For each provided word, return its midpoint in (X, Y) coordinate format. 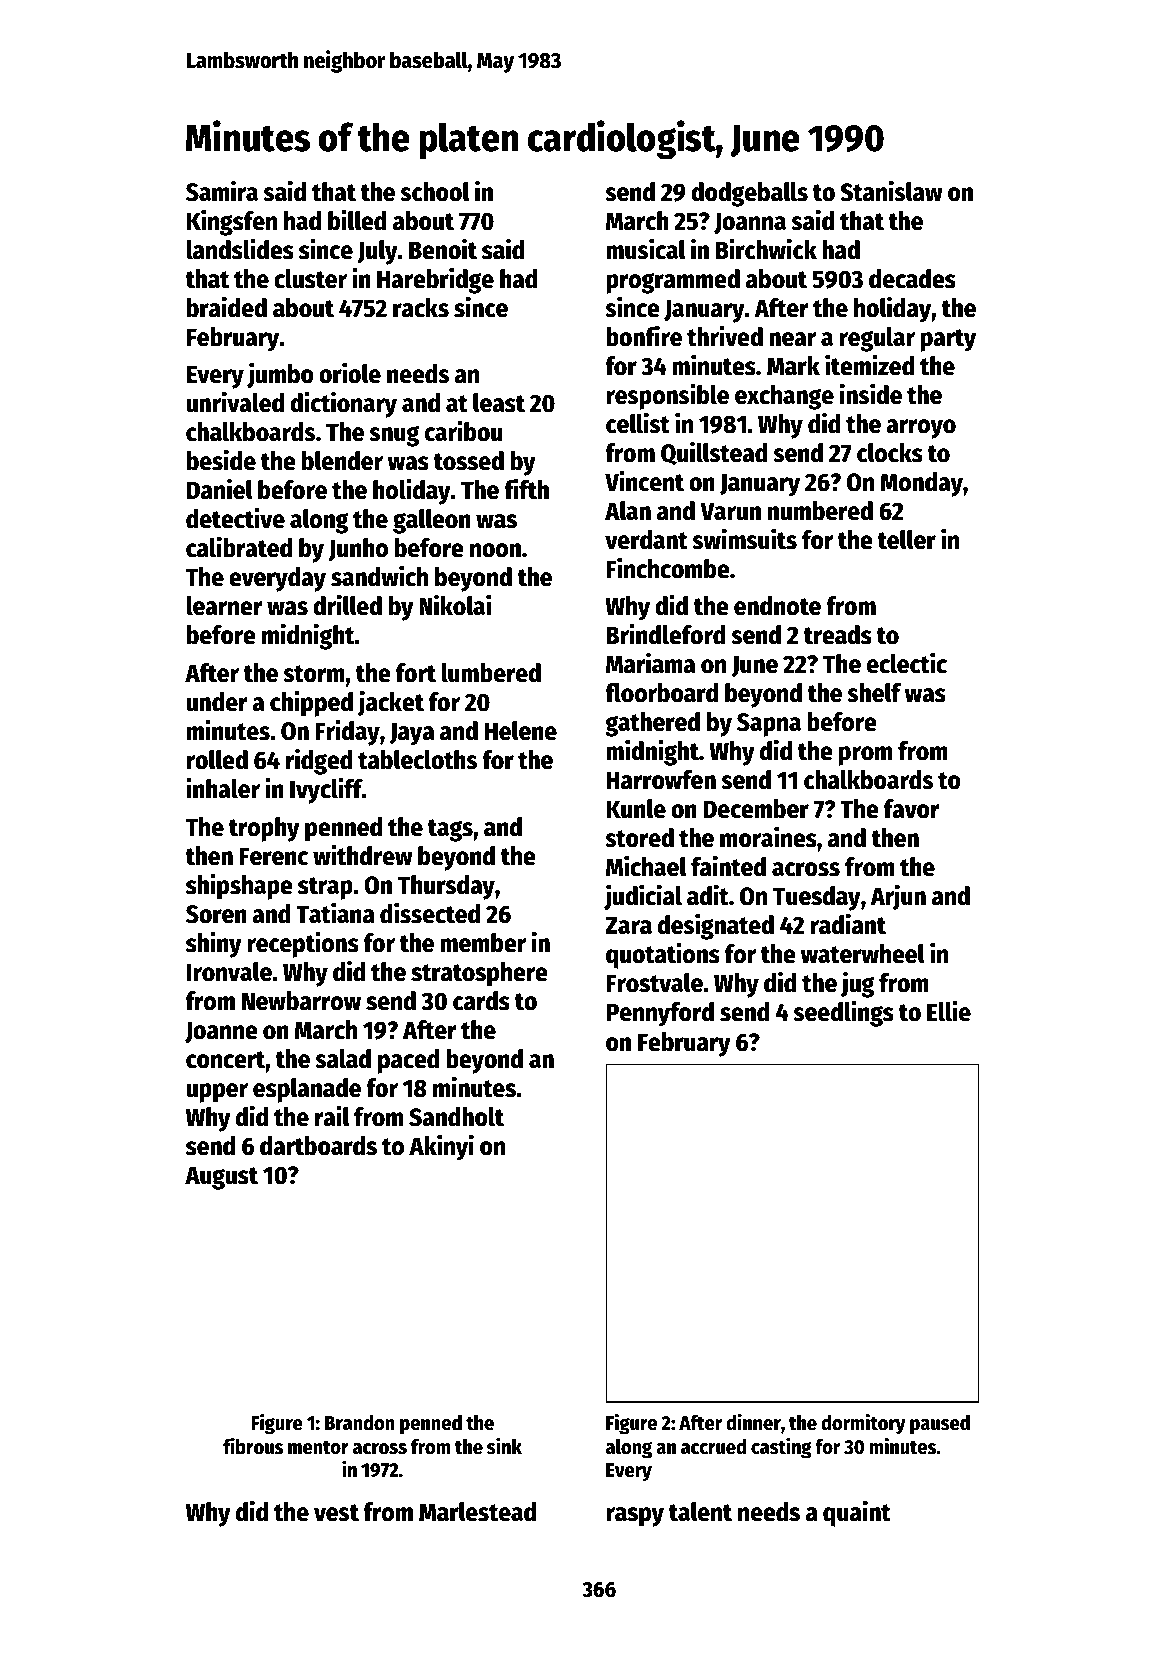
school (434, 192)
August (221, 1178)
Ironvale (229, 972)
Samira (222, 191)
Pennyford (660, 1014)
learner (224, 606)
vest (336, 1513)
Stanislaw (891, 191)
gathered (652, 724)
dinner (753, 1422)
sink (504, 1446)
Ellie (949, 1011)
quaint (857, 1513)
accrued (713, 1447)
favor (912, 809)
